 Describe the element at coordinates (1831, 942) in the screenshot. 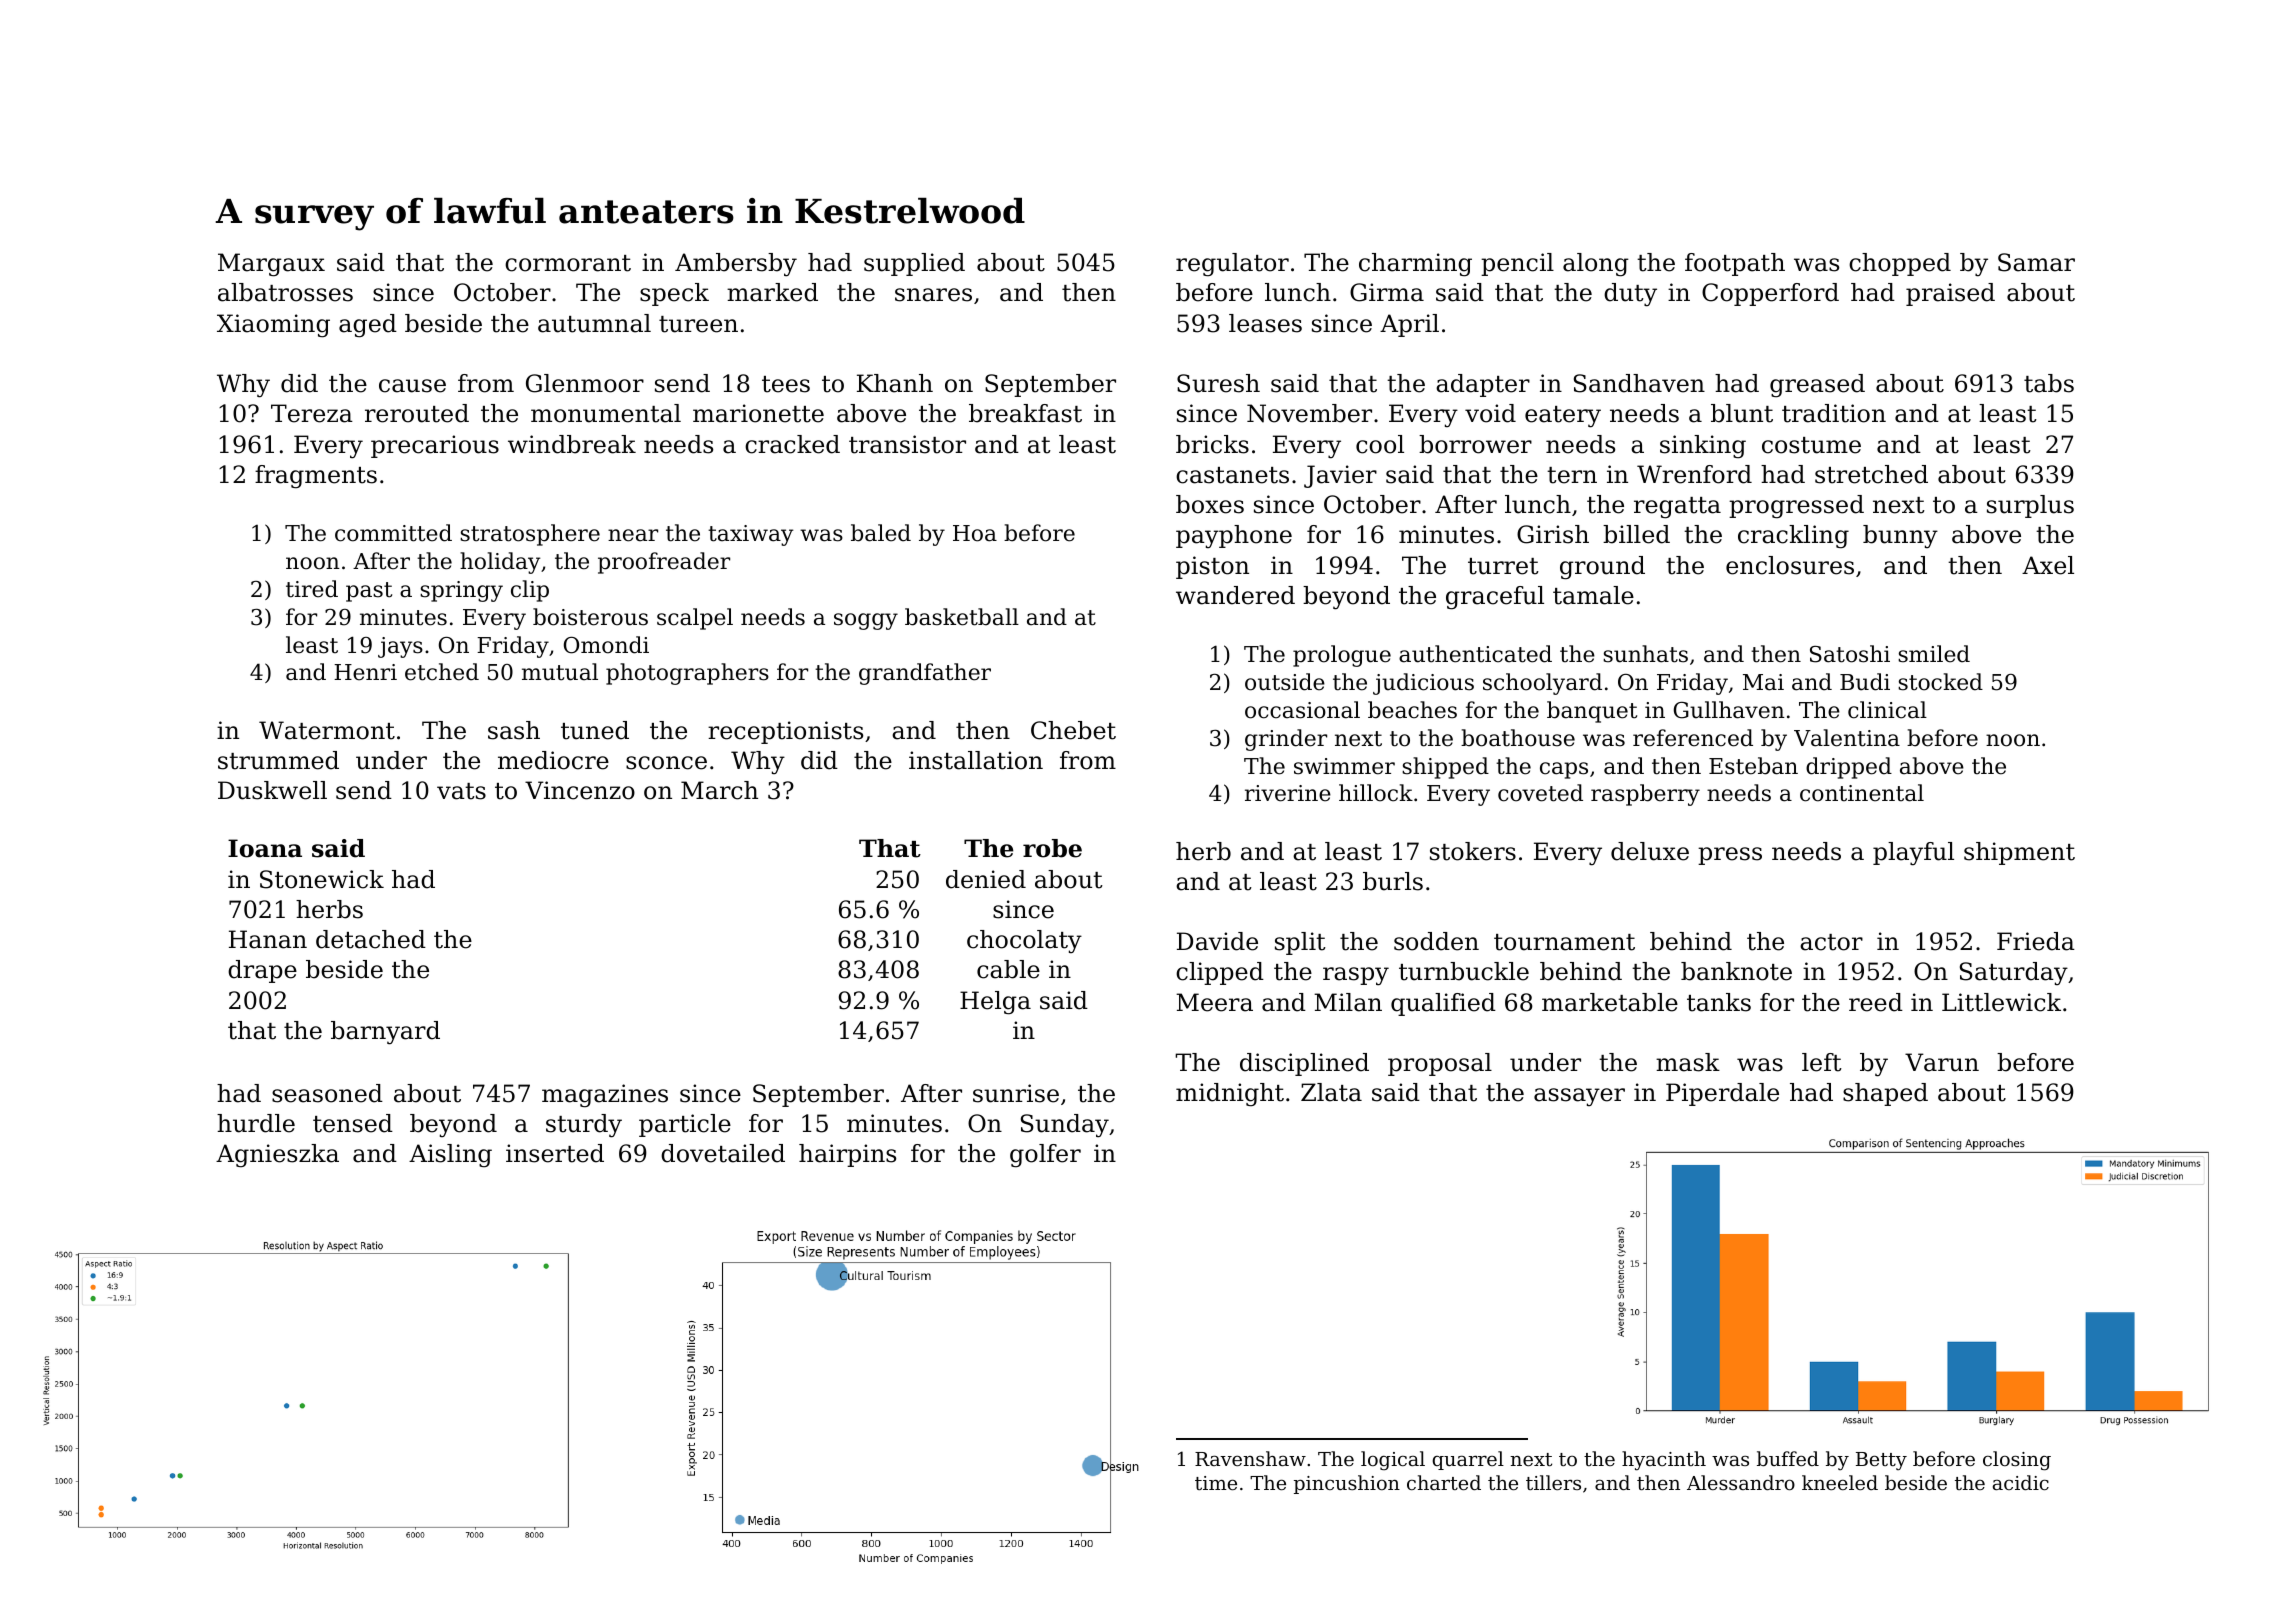

I see `actor` at that location.
